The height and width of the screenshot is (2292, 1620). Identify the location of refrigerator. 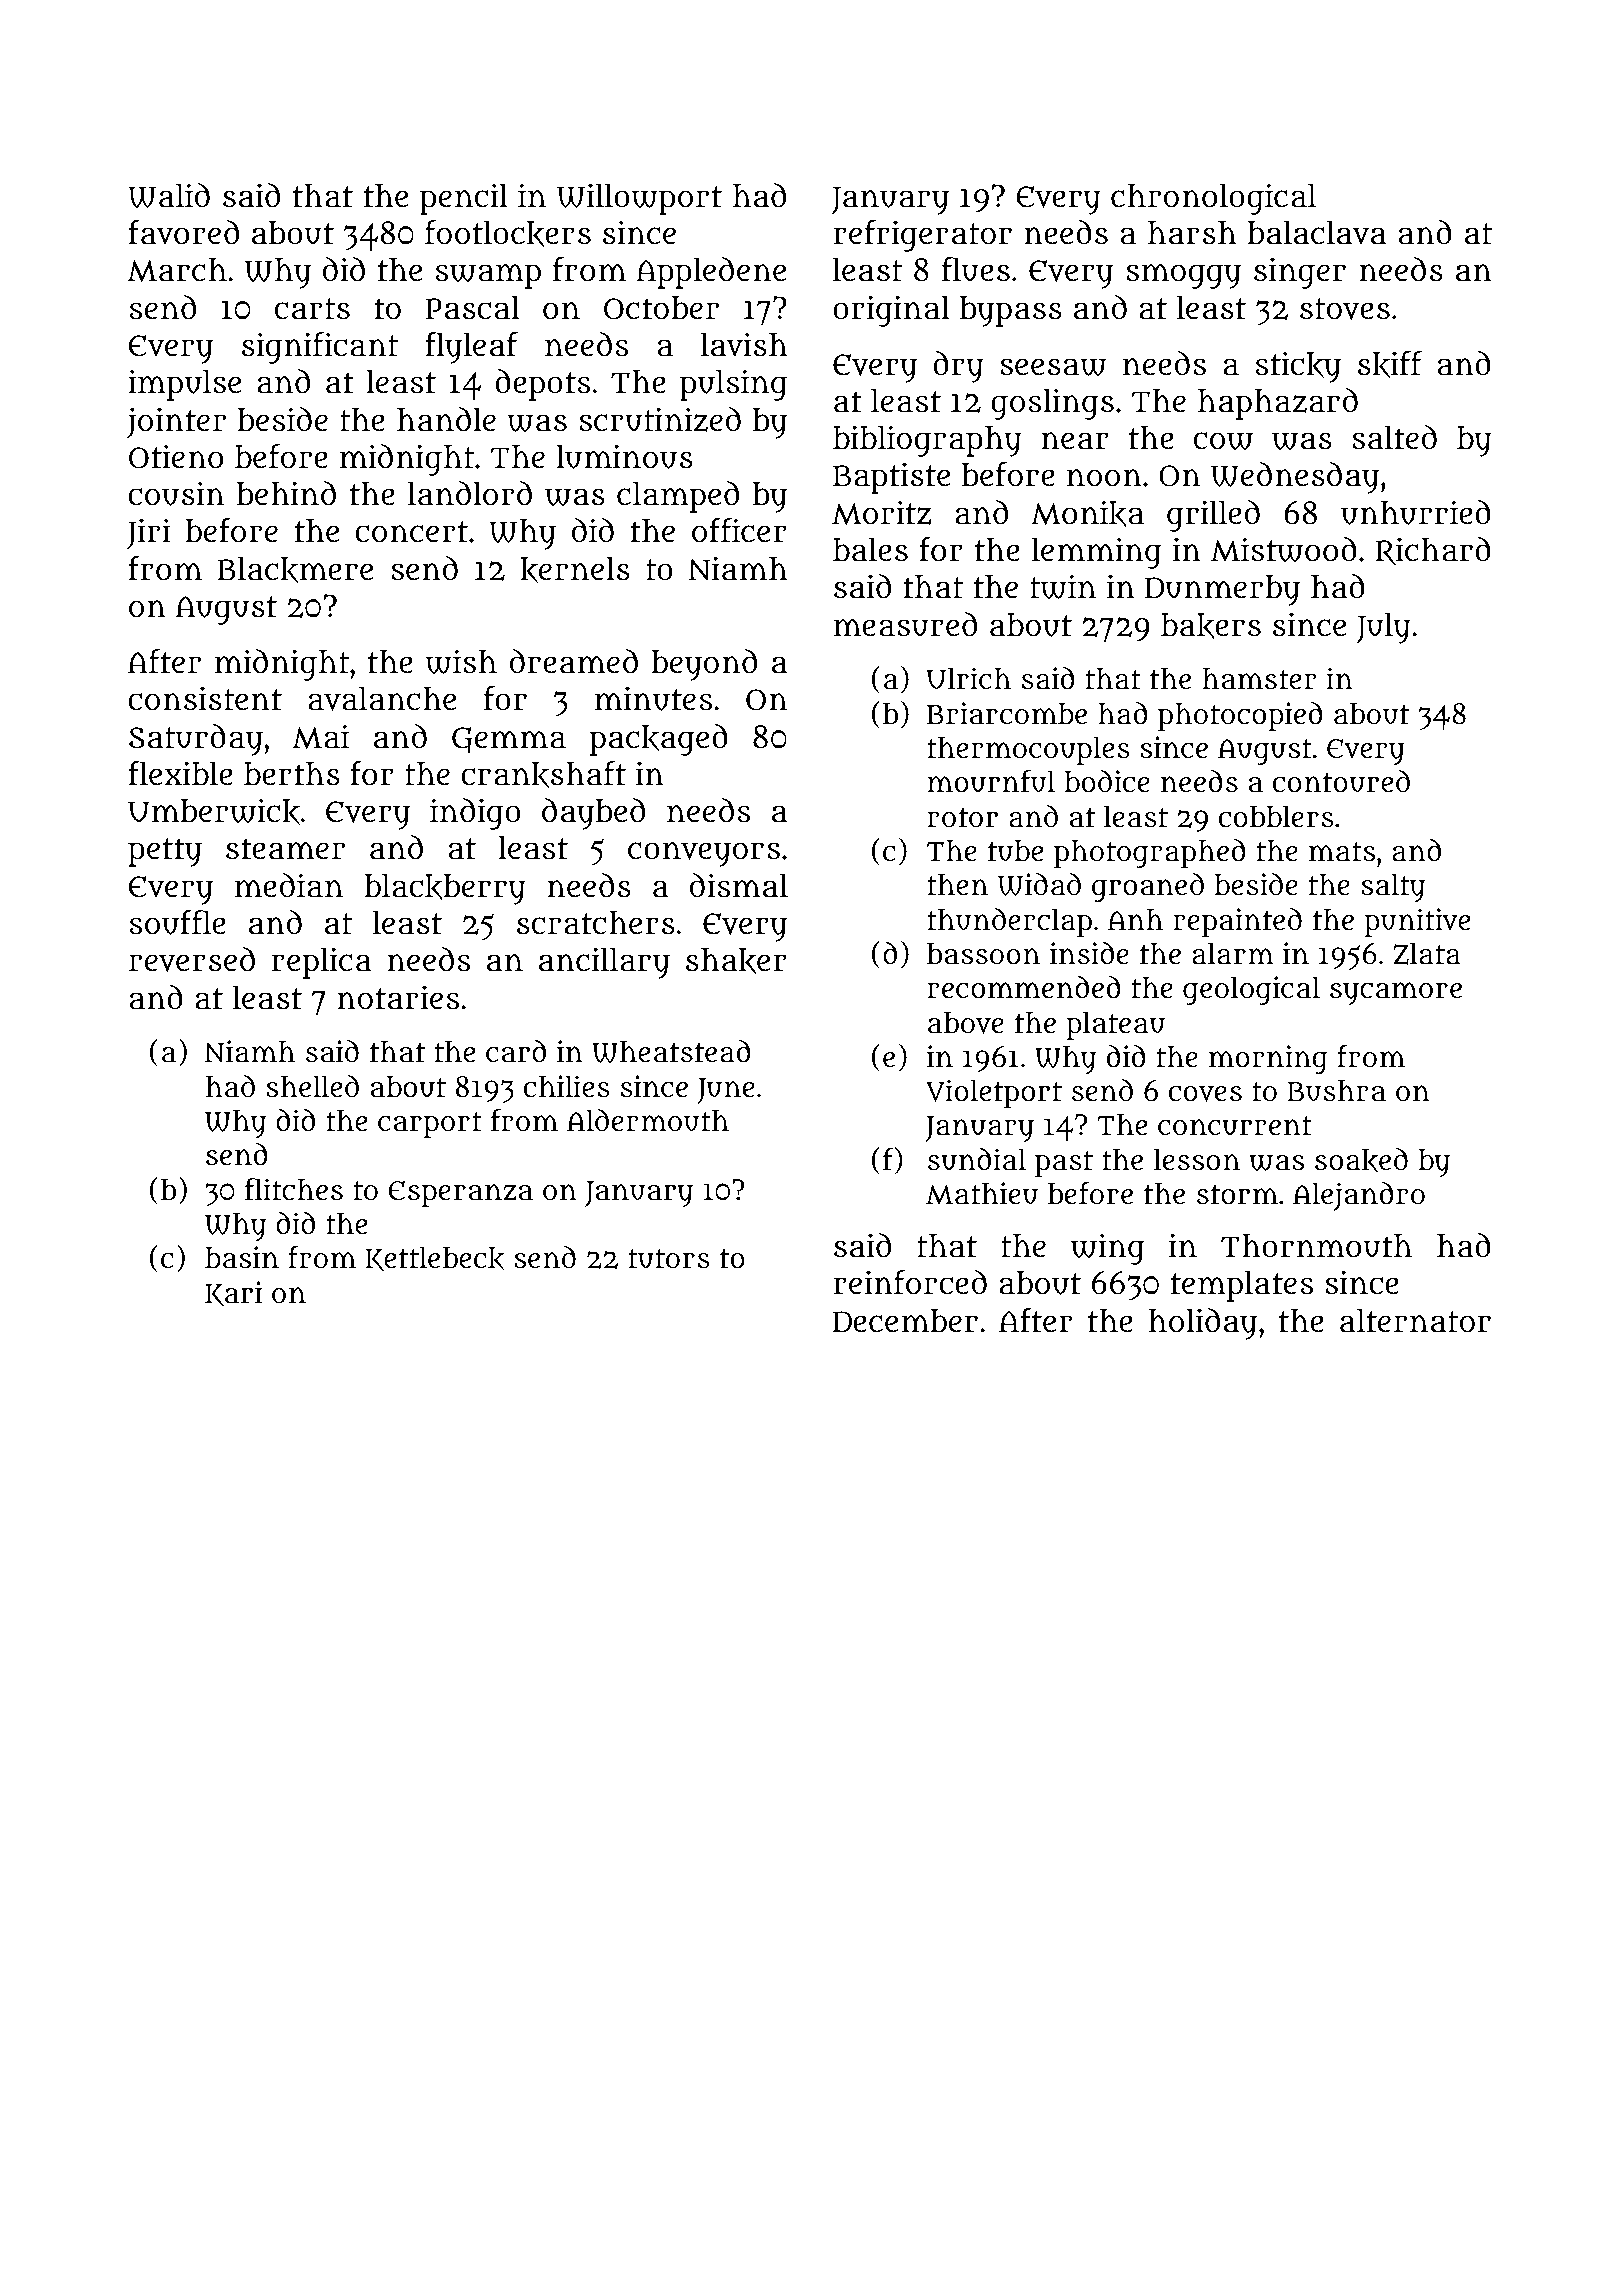
(923, 236).
